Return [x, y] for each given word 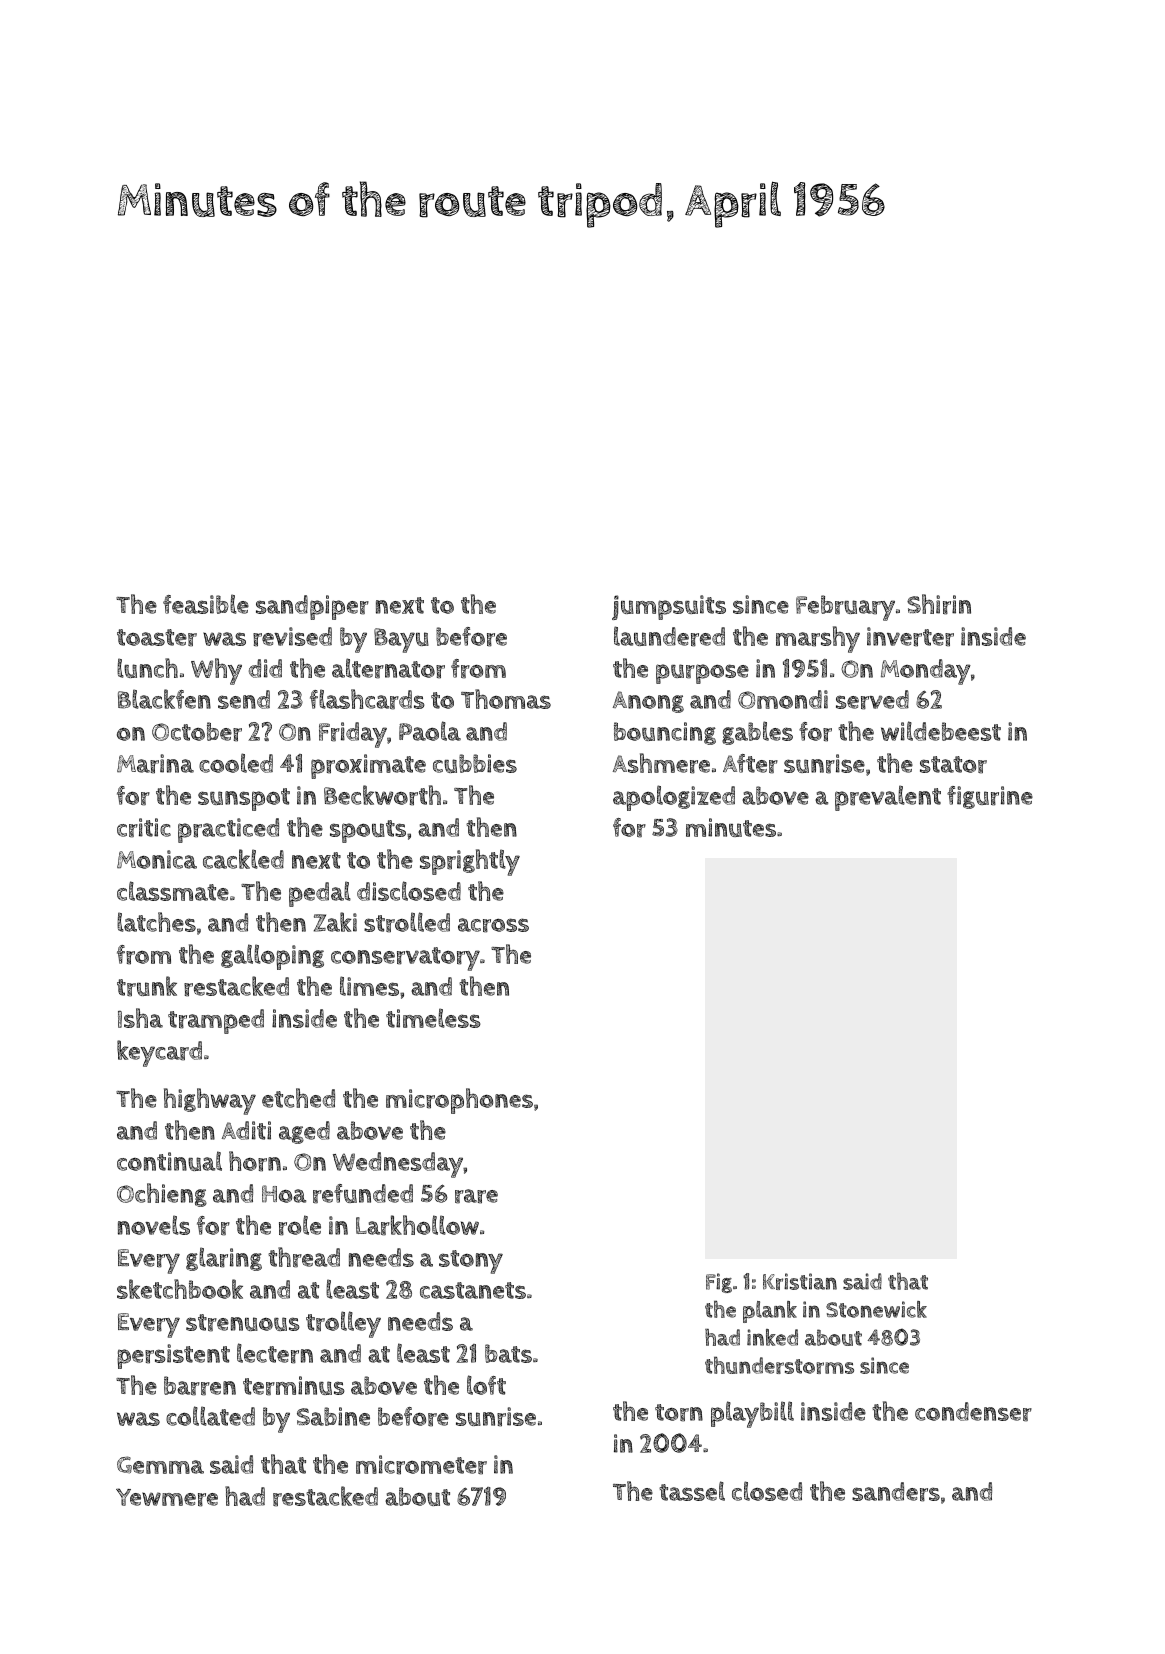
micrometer [421, 1465]
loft [486, 1385]
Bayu [401, 640]
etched [298, 1098]
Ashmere [661, 763]
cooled [236, 763]
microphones [459, 1101]
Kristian [800, 1281]
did [265, 668]
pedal [320, 894]
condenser [973, 1412]
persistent [173, 1356]
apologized [674, 798]
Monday [926, 672]
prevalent [888, 798]
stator [953, 765]
